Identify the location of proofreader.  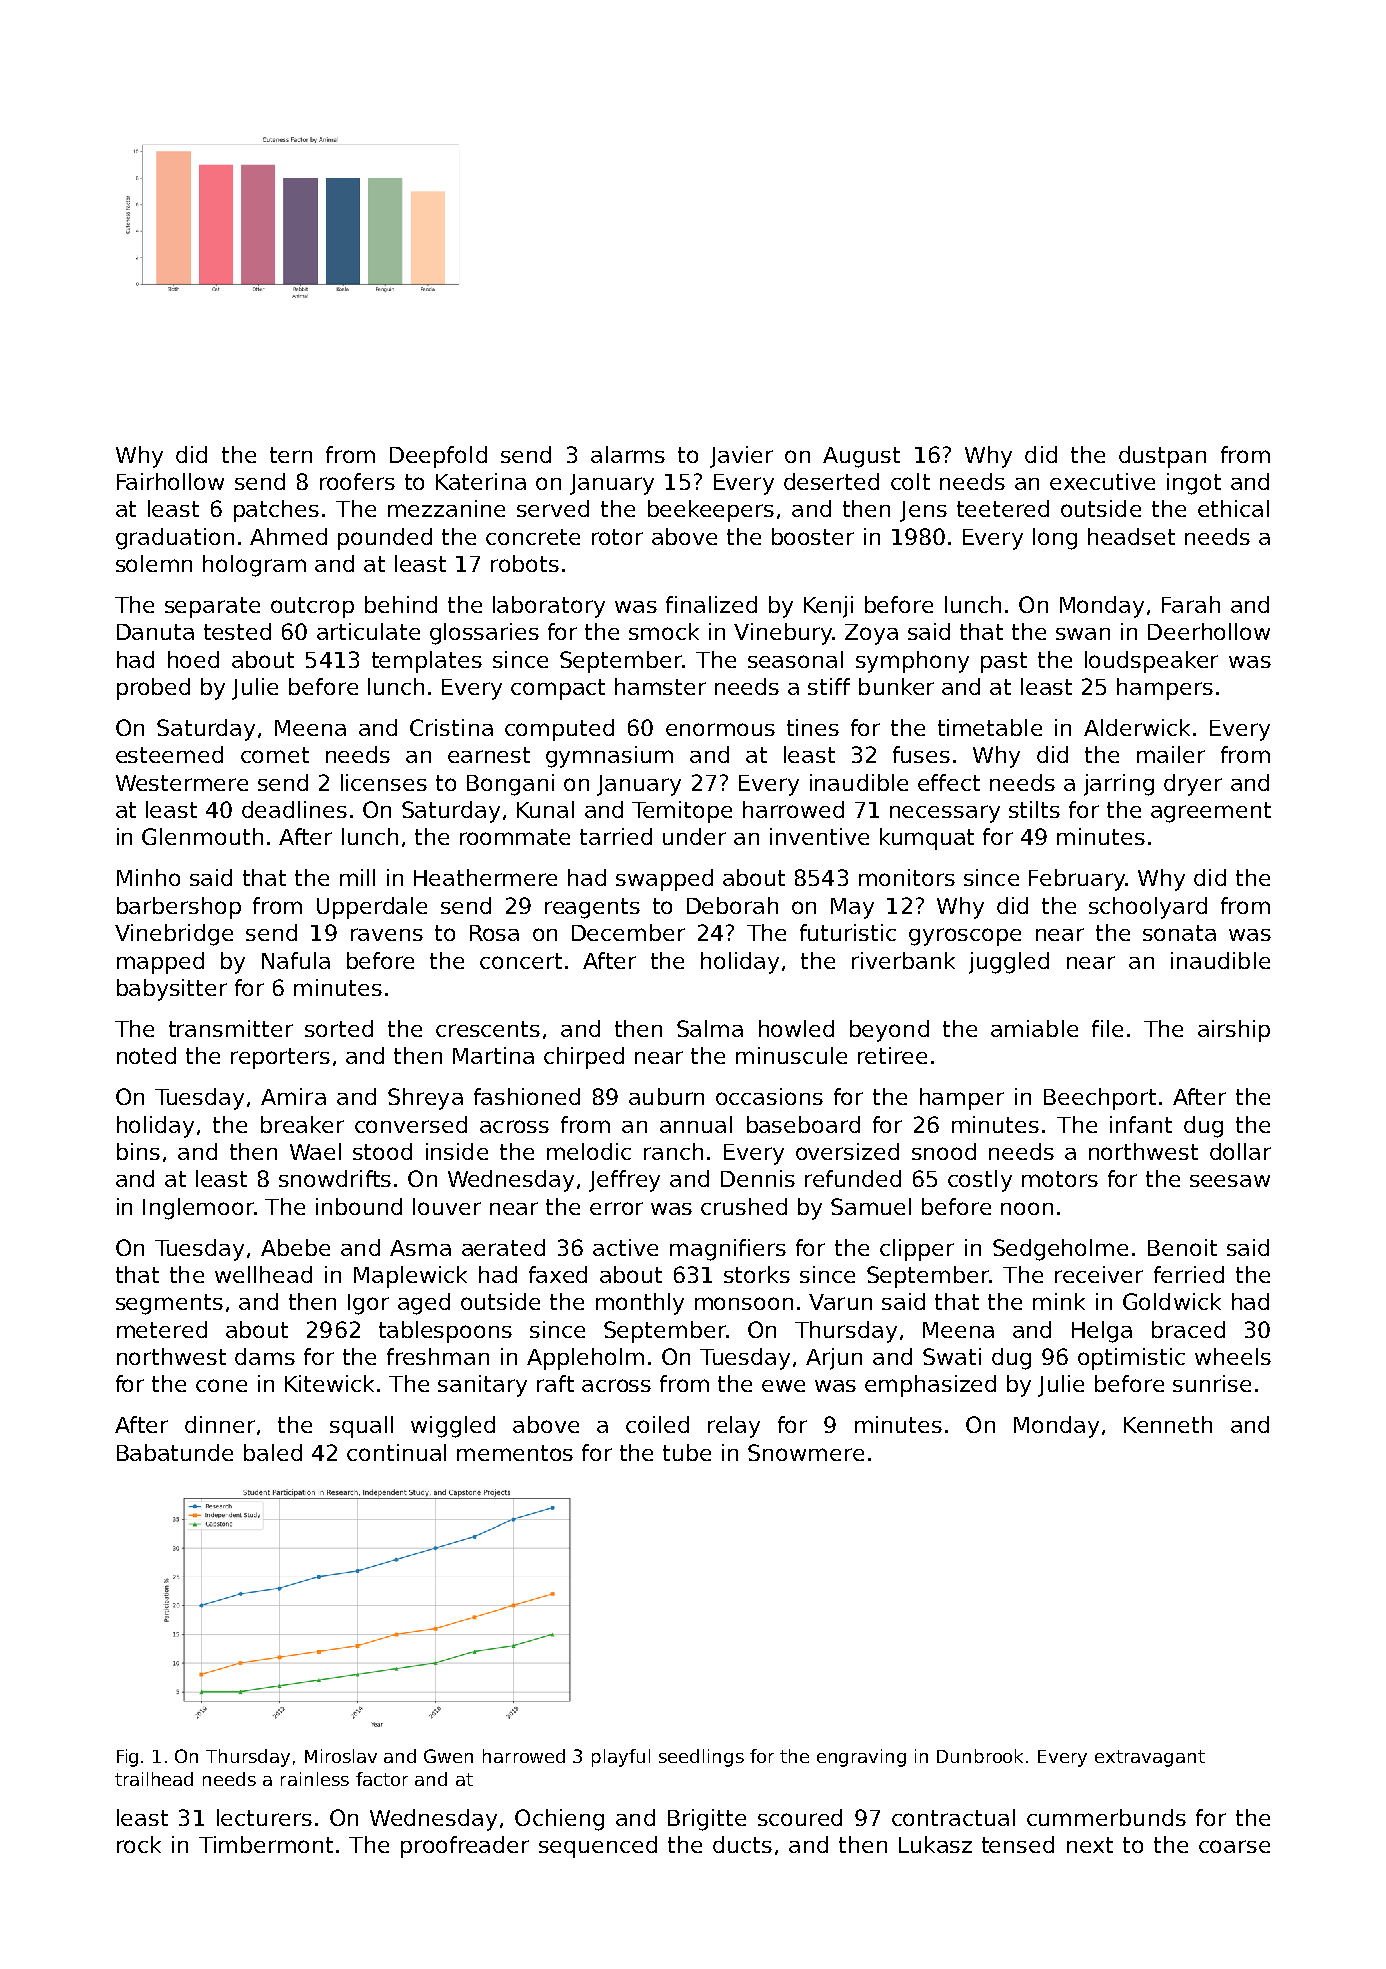
(465, 1847).
